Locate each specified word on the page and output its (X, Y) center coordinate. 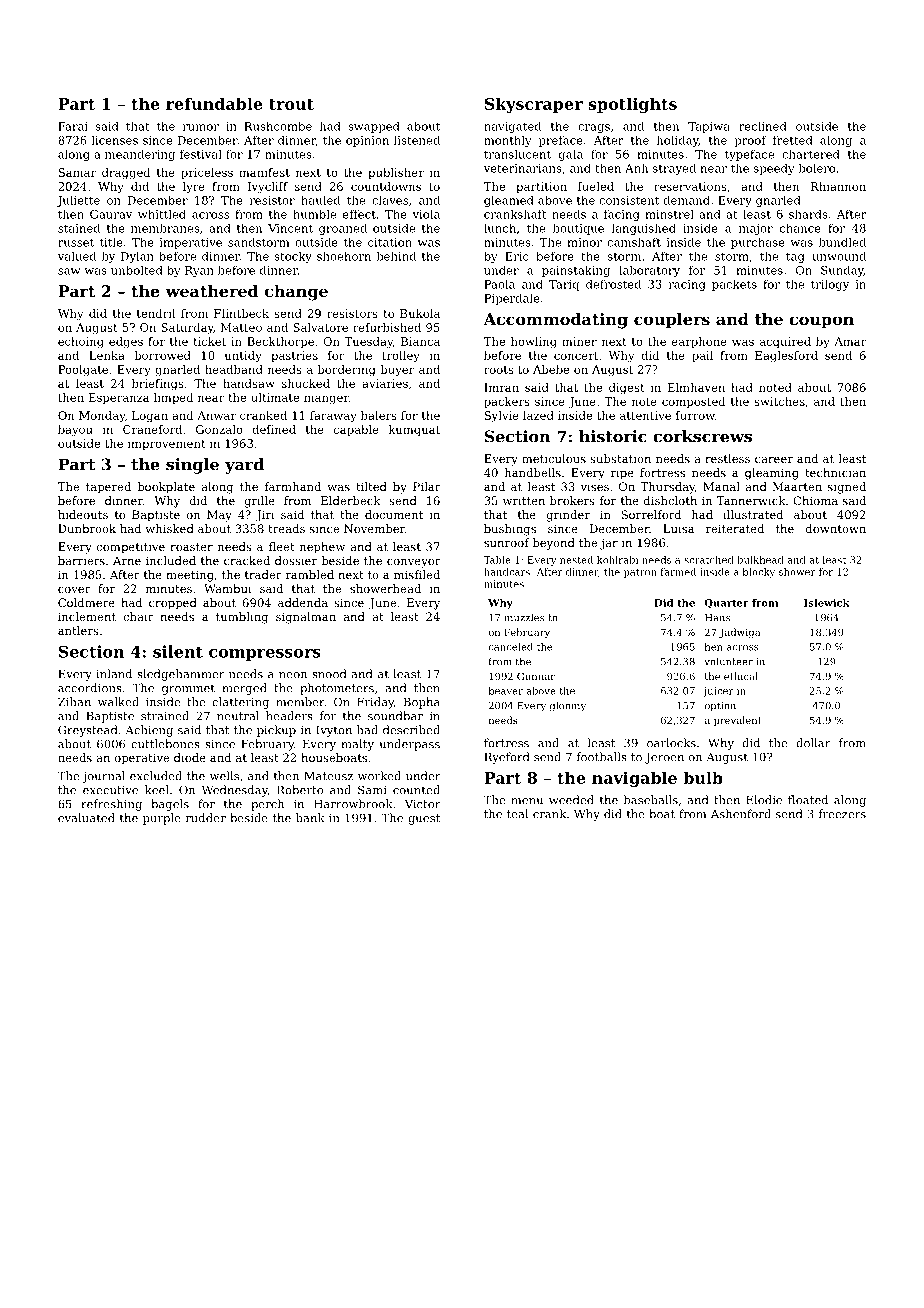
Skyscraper (534, 105)
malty (357, 745)
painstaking (576, 271)
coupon (821, 322)
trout (291, 104)
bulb (703, 777)
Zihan (74, 702)
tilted (371, 486)
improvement (167, 444)
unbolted (137, 270)
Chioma (815, 500)
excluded (156, 776)
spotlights (632, 105)
